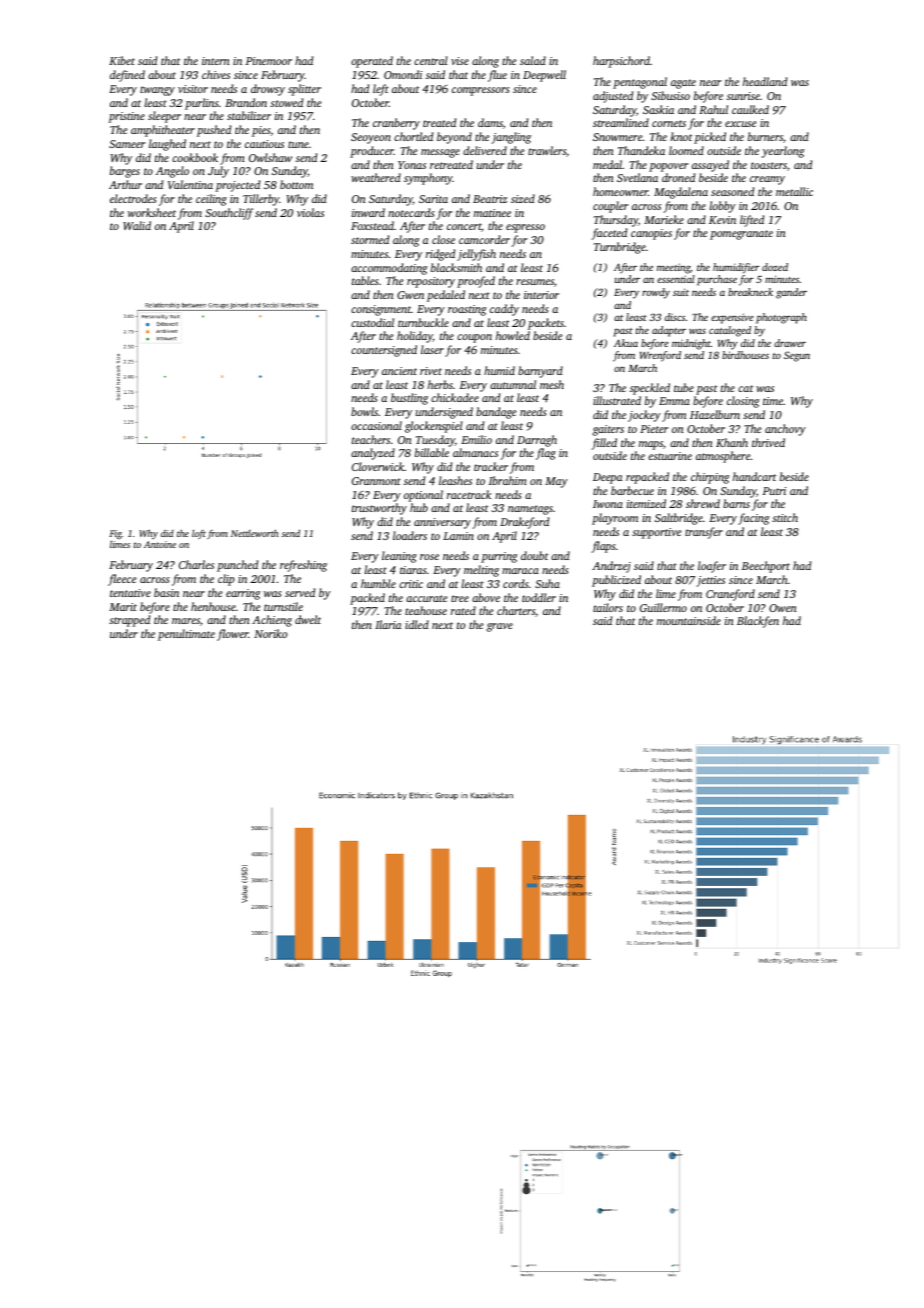 Image resolution: width=924 pixels, height=1308 pixels. I want to click on notecards, so click(411, 212).
